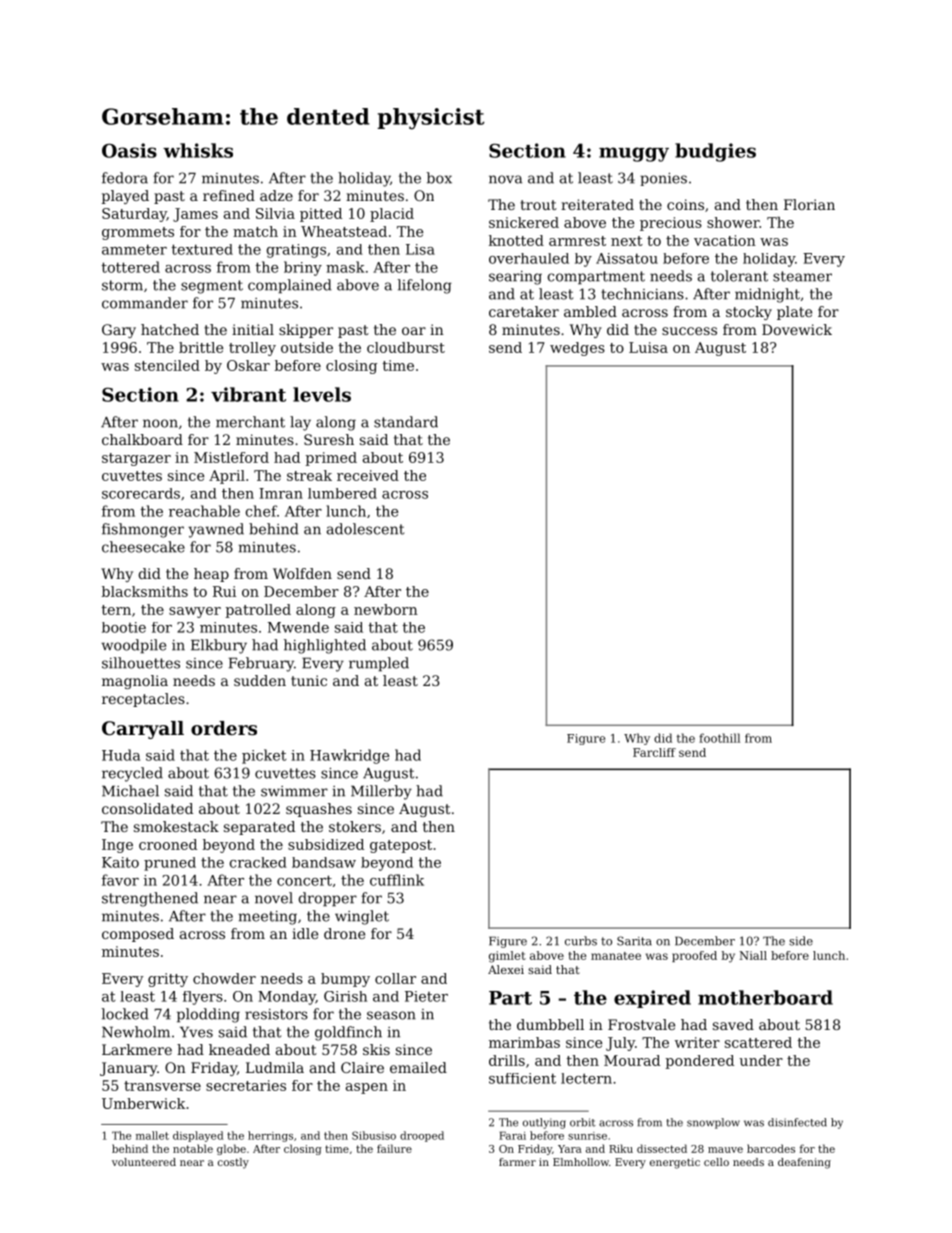 This screenshot has height=1233, width=952. Describe the element at coordinates (198, 150) in the screenshot. I see `whisks` at that location.
